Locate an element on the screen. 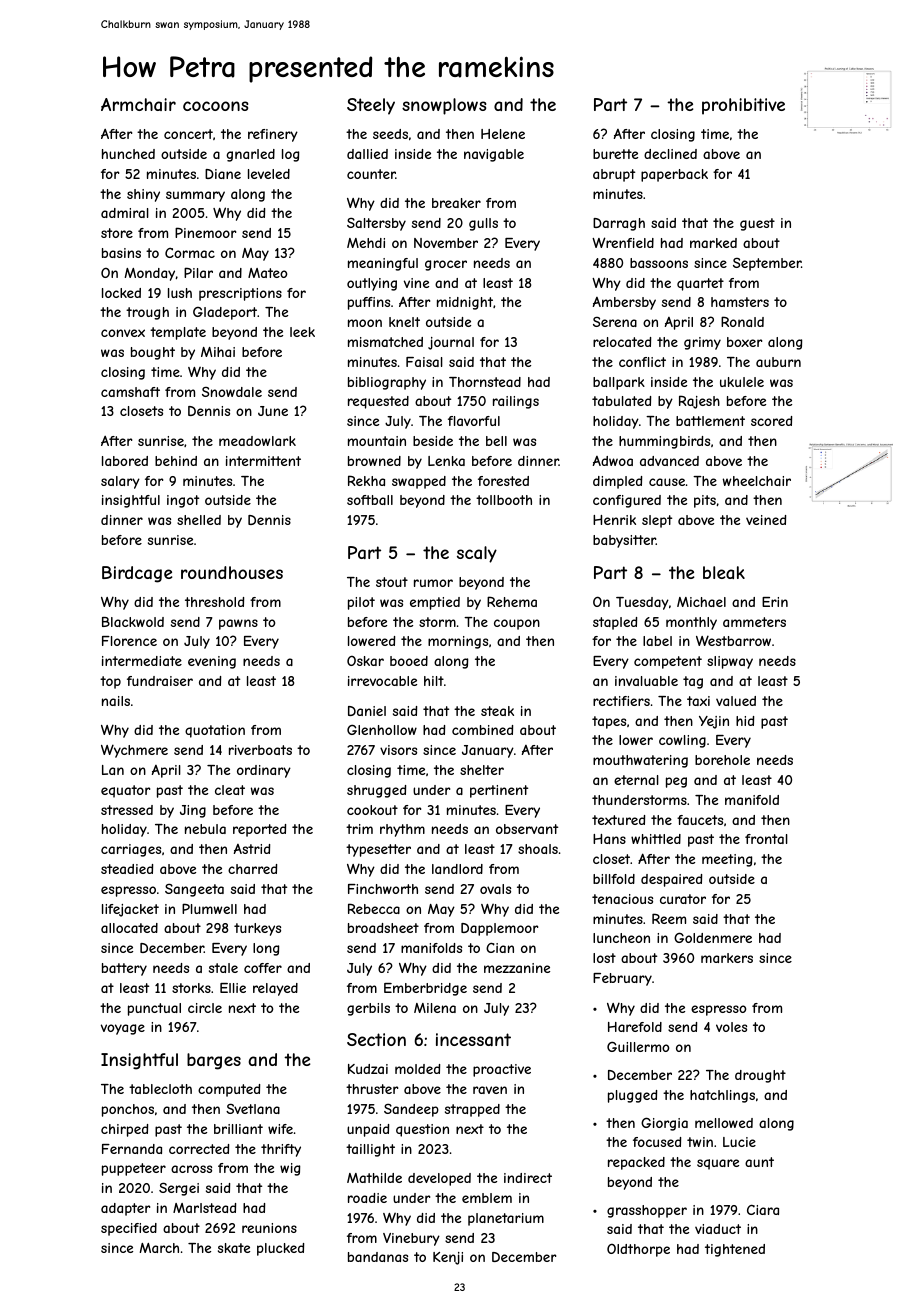 The image size is (908, 1316). abrupt is located at coordinates (614, 175).
